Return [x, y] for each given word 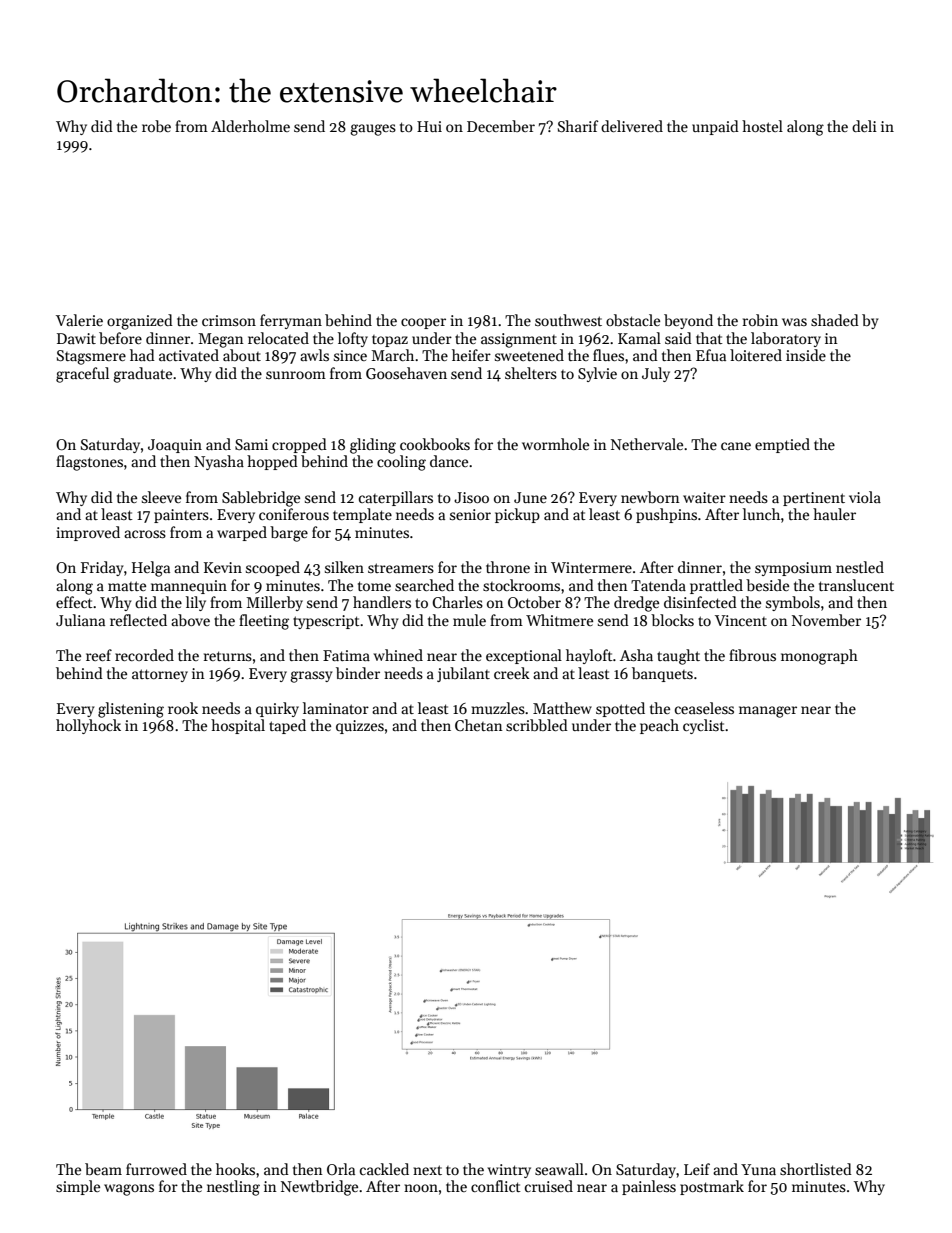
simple [78, 1187]
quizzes [360, 727]
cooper [423, 323]
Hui [429, 126]
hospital [238, 726]
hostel [762, 126]
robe [156, 126]
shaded [835, 320]
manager [768, 712]
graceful [82, 375]
